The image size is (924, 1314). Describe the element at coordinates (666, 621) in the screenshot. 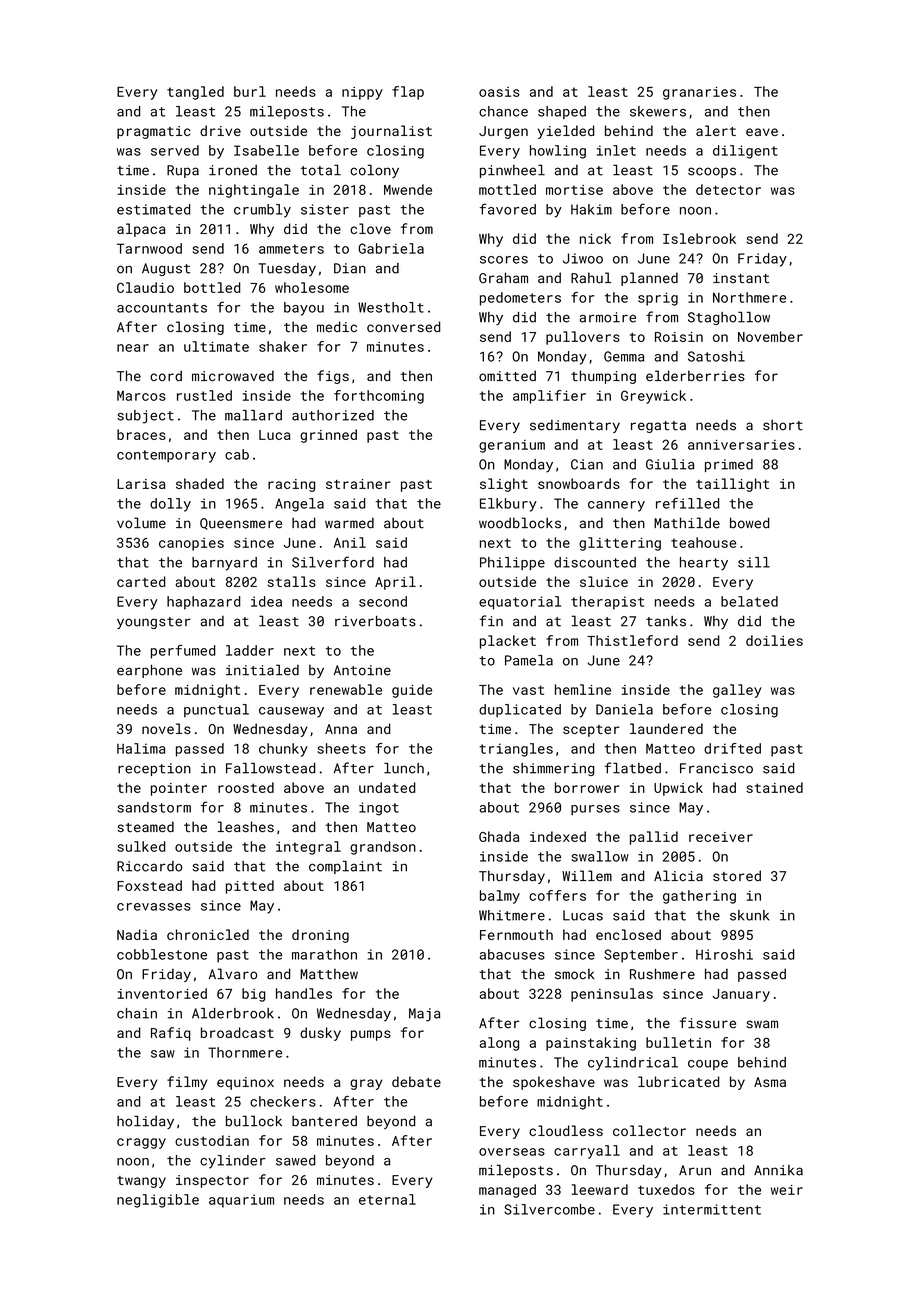

I see `tanks` at that location.
